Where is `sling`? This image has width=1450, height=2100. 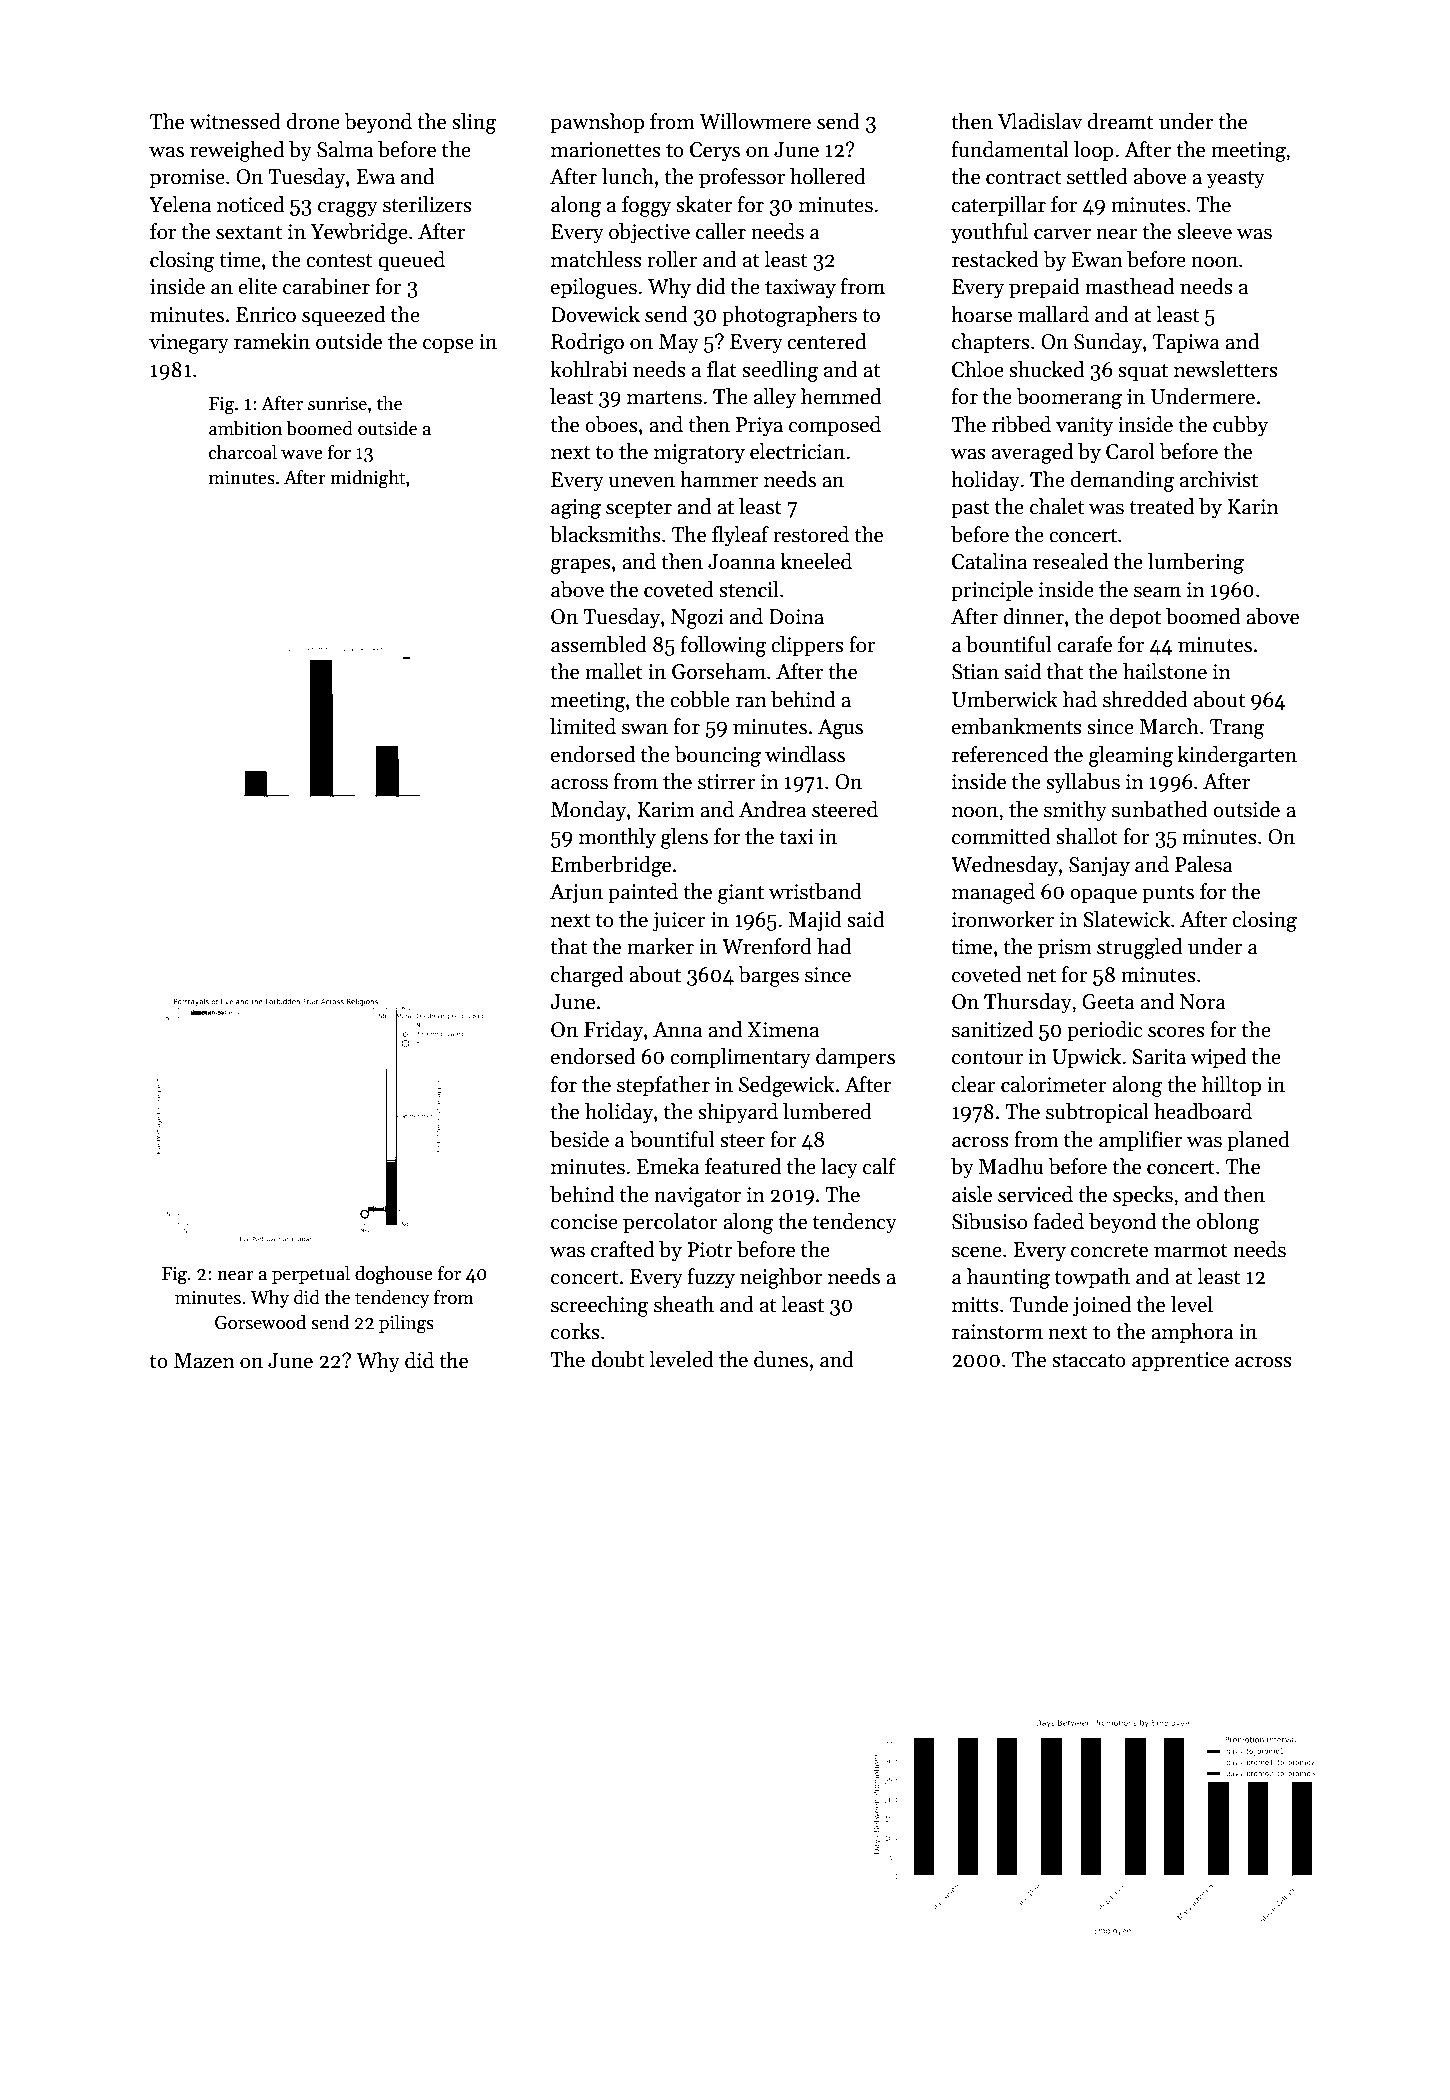
sling is located at coordinates (474, 123).
